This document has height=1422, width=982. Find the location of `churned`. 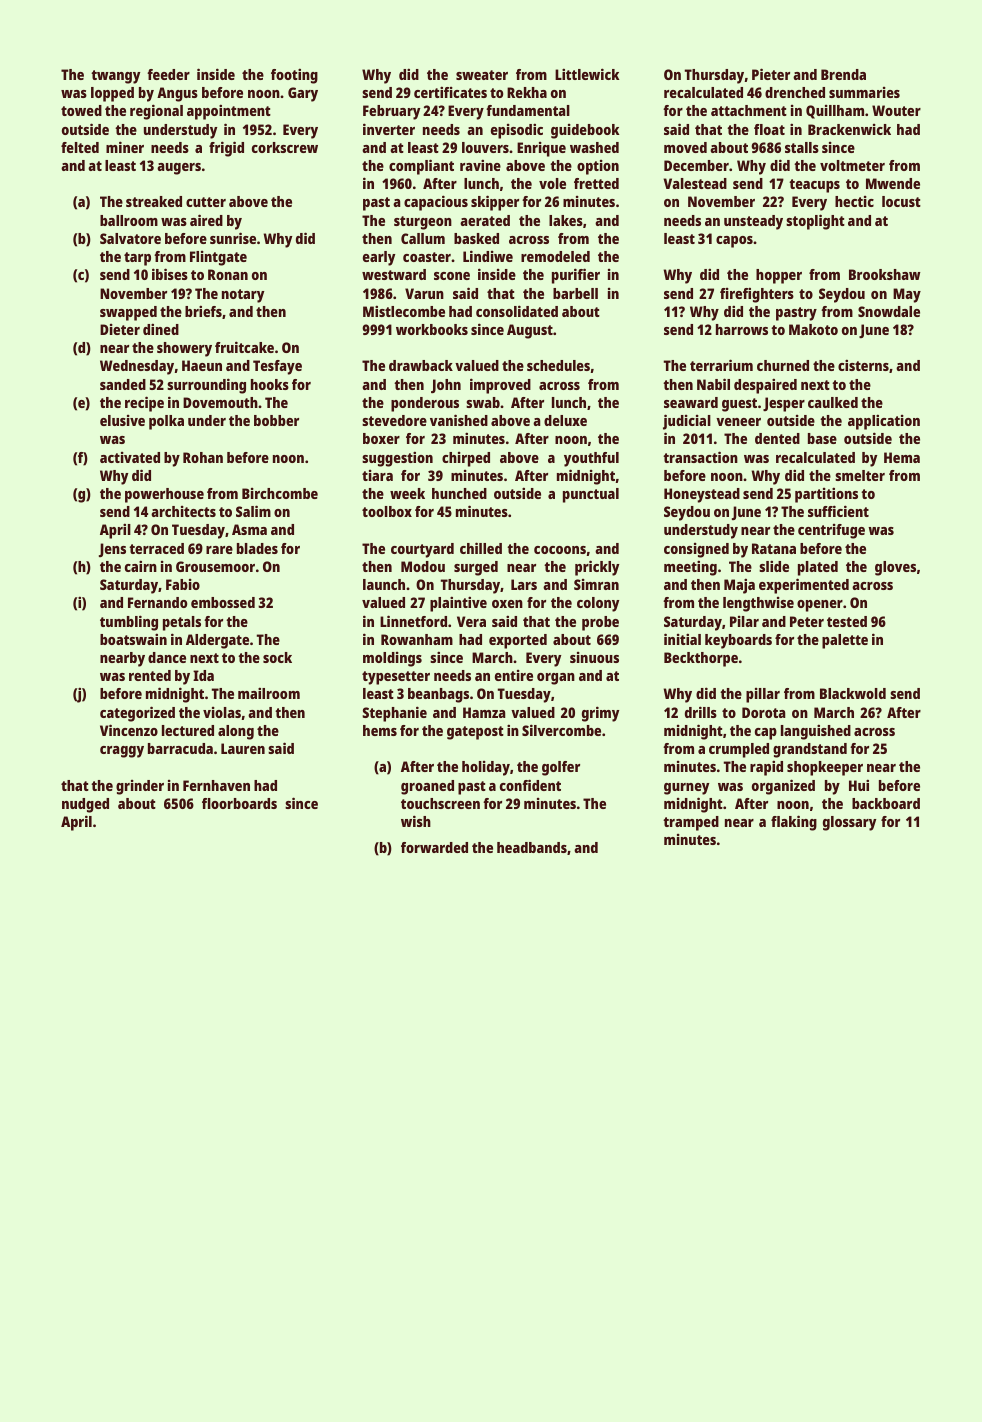

churned is located at coordinates (783, 365).
